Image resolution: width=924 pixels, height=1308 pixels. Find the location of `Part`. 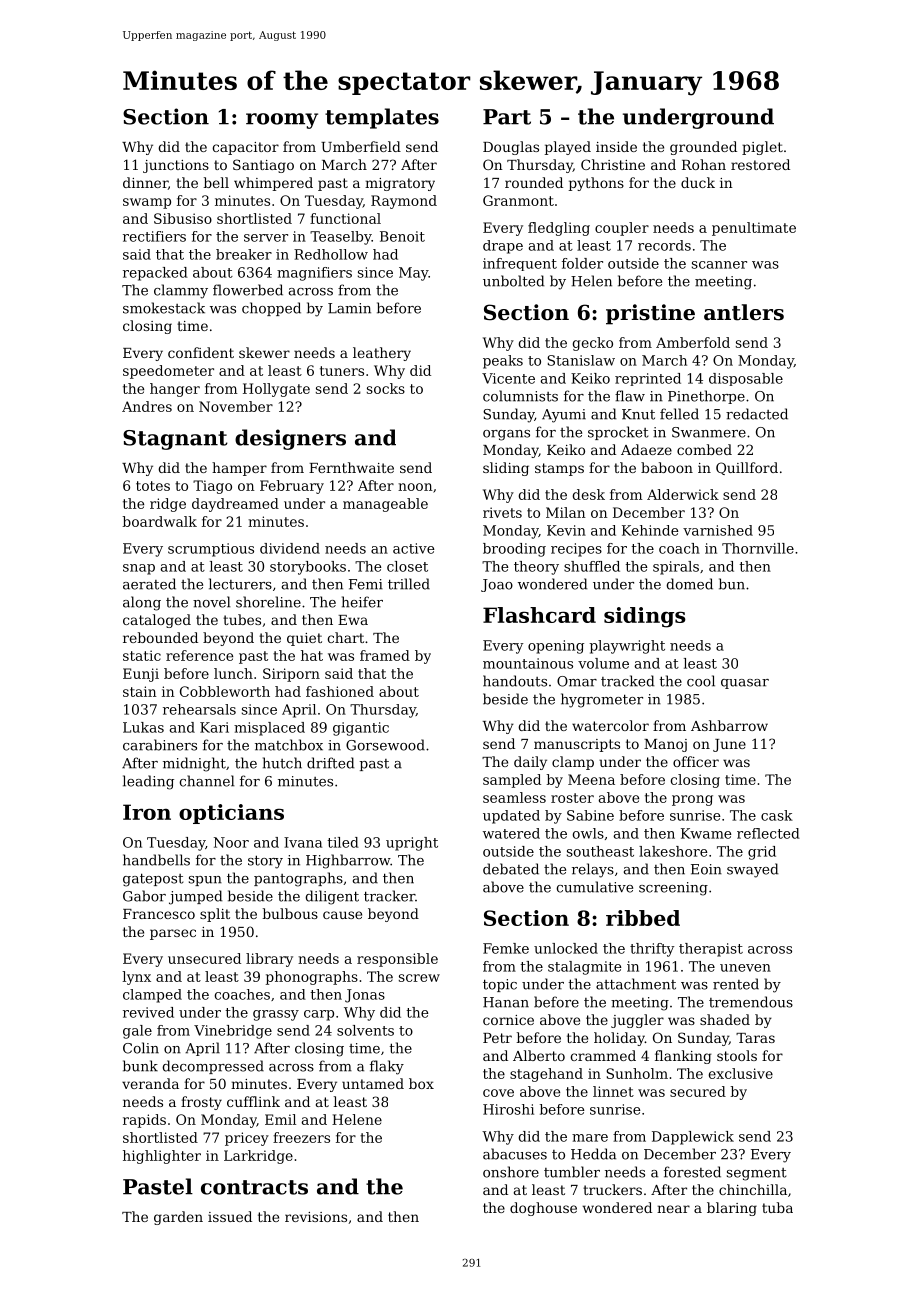

Part is located at coordinates (507, 117).
